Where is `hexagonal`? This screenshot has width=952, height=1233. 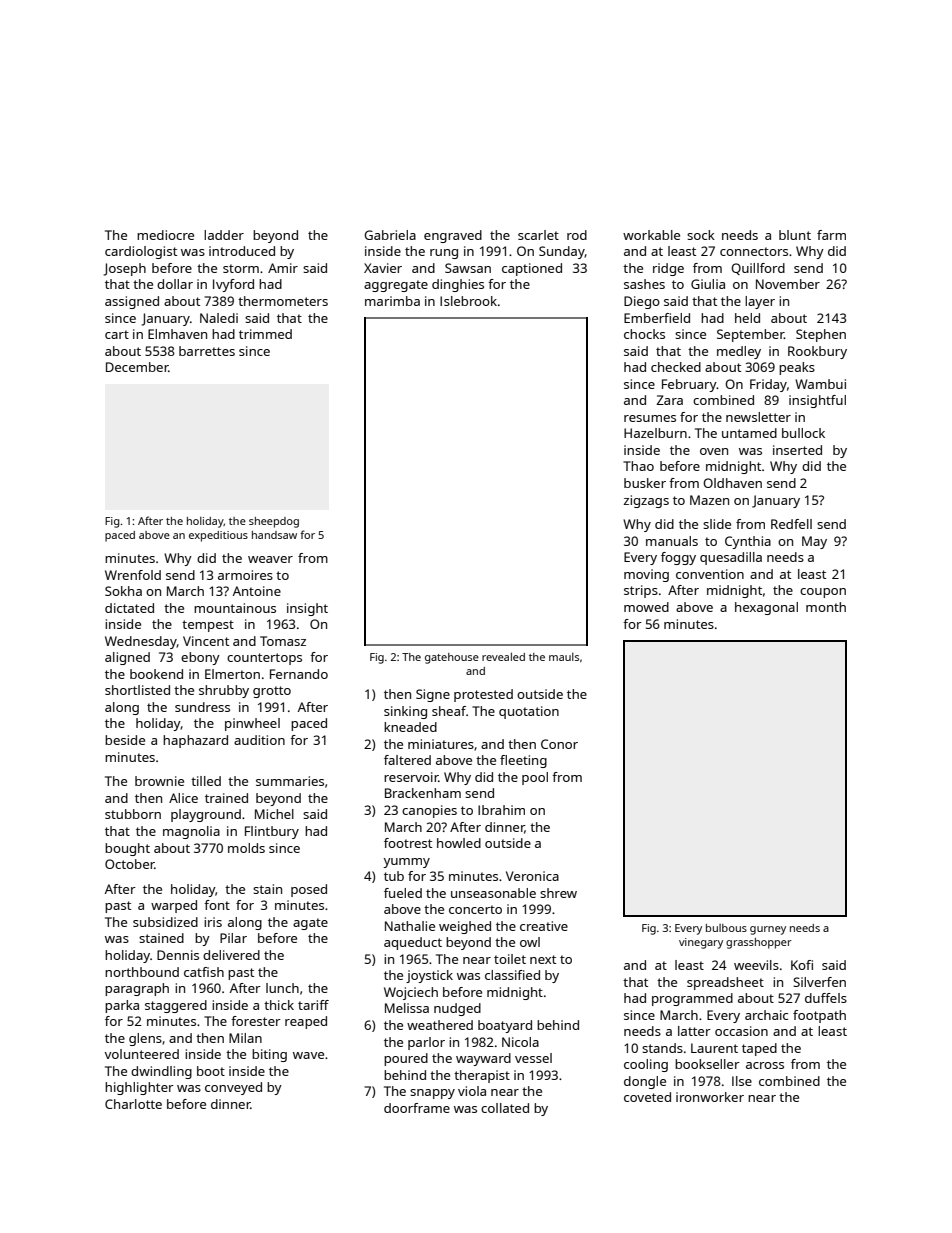
hexagonal is located at coordinates (766, 608).
